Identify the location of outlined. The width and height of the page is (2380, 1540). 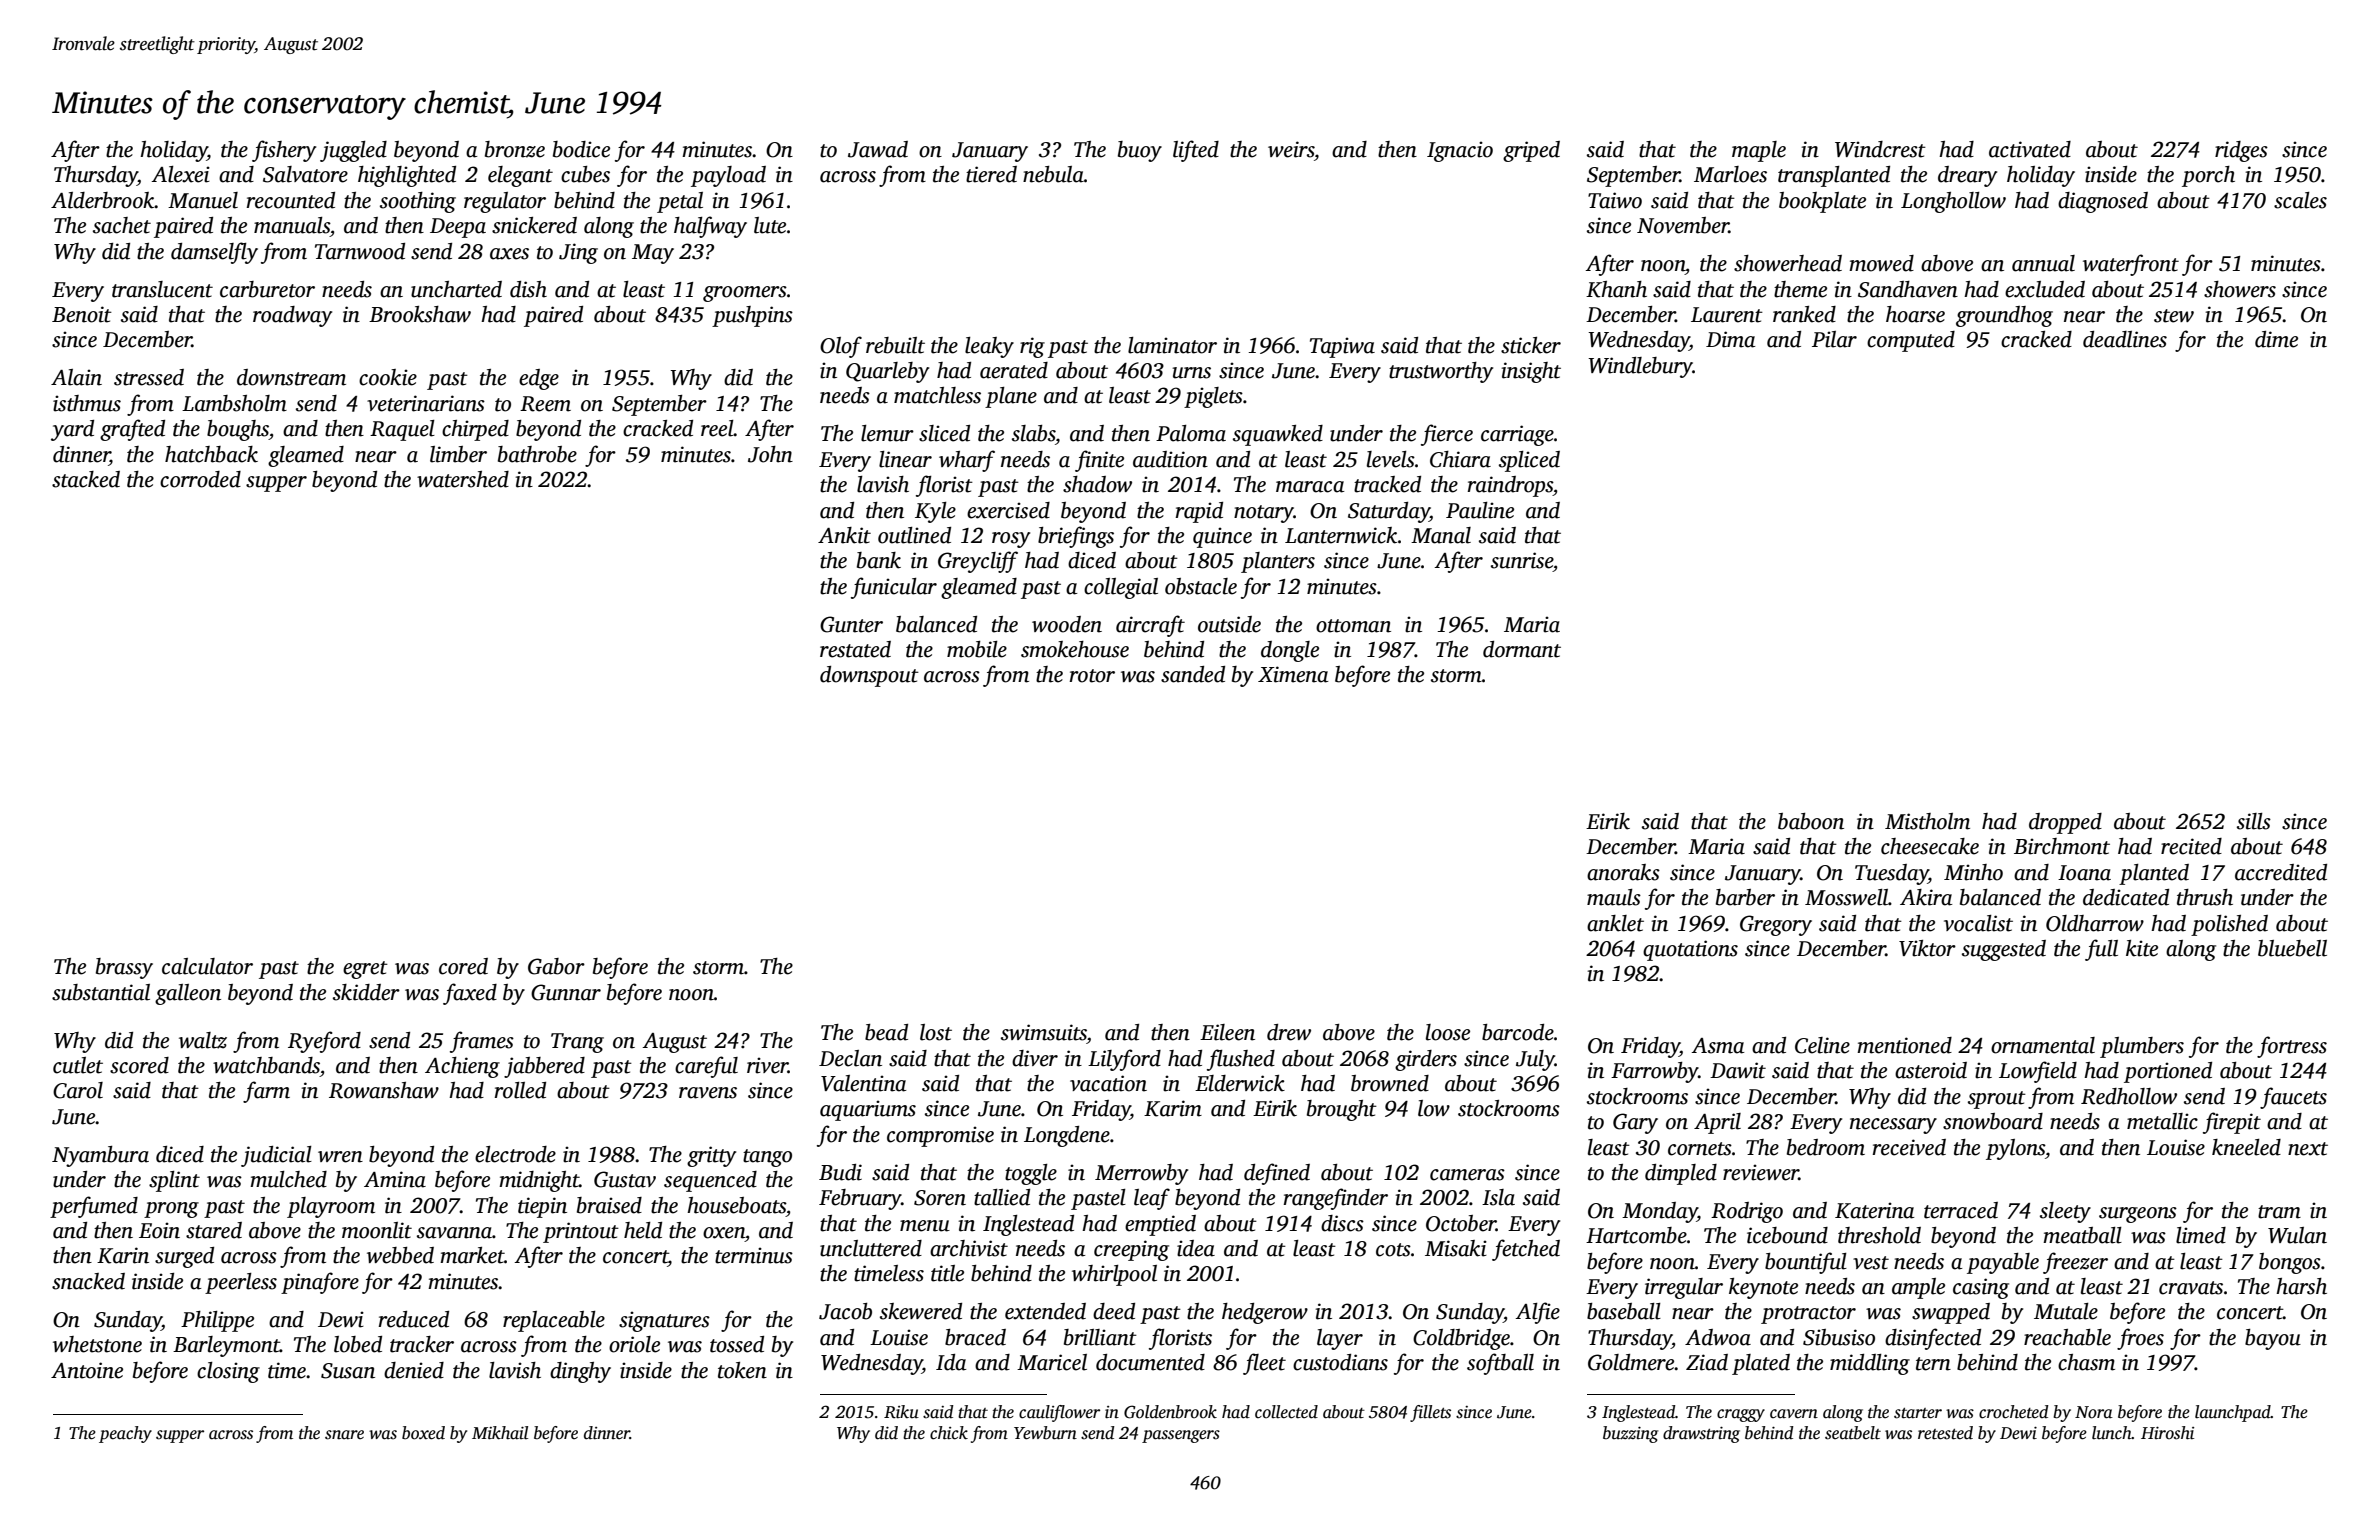
(914, 535).
